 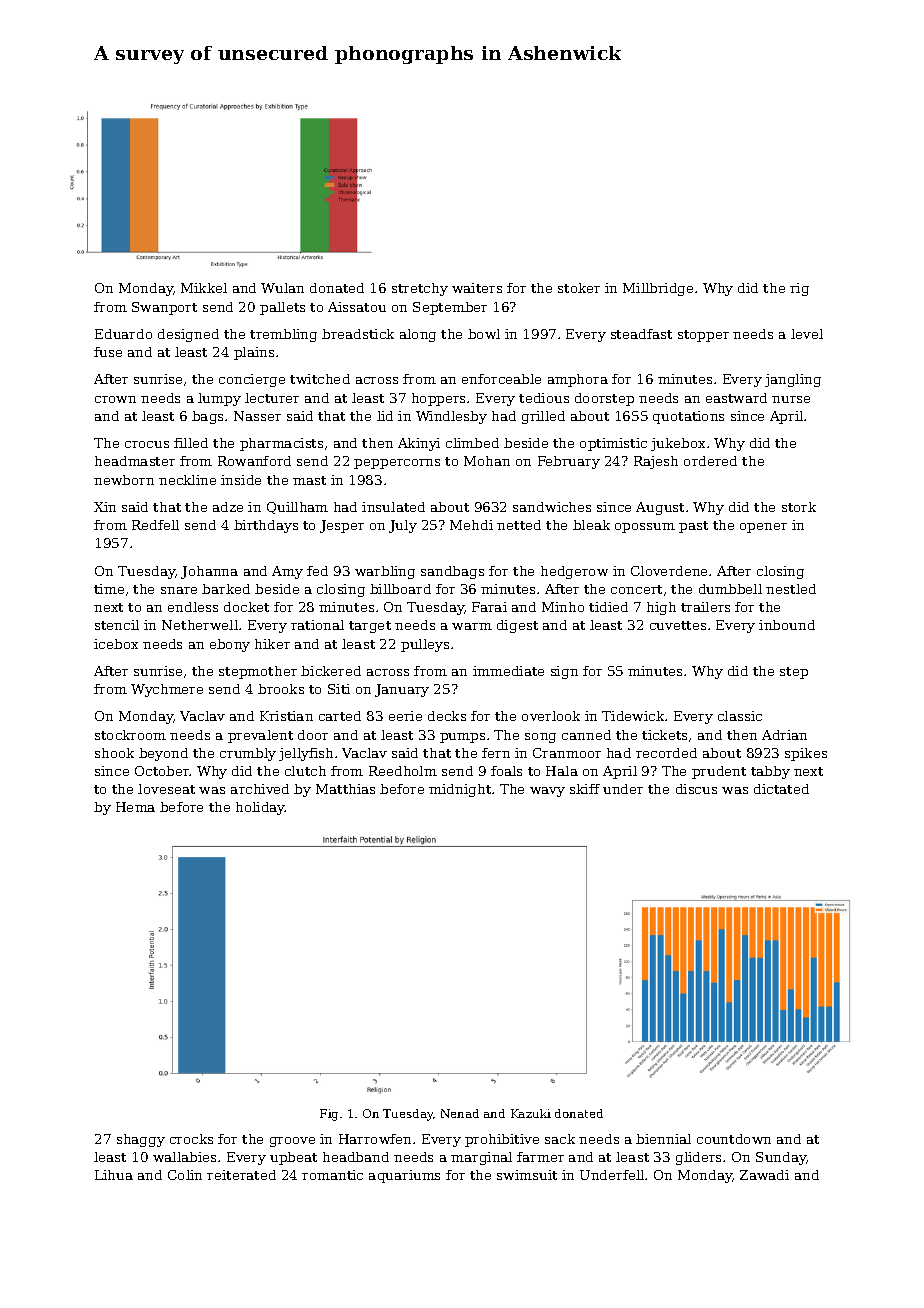 What do you see at coordinates (807, 334) in the image?
I see `level` at bounding box center [807, 334].
